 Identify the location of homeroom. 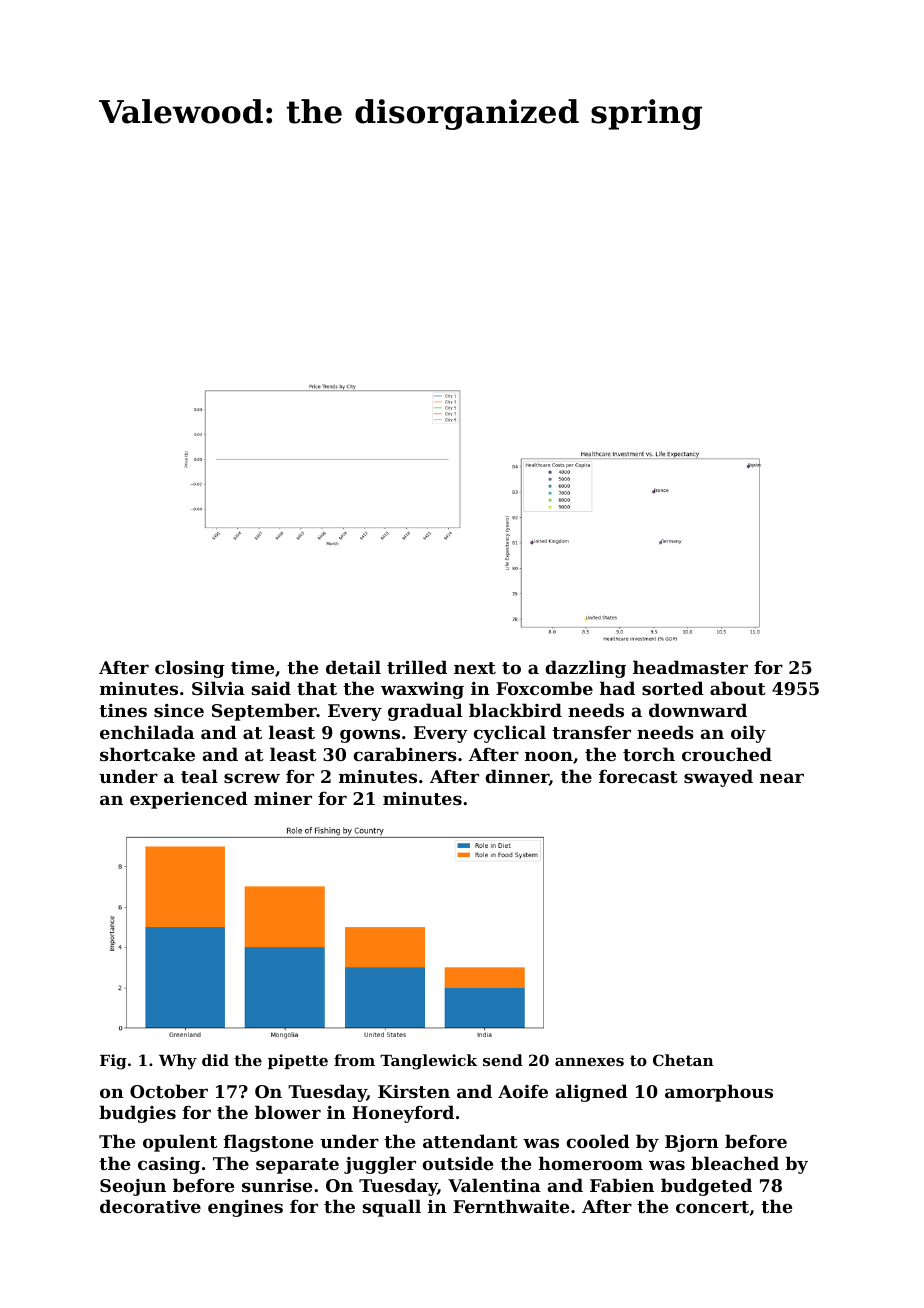
(591, 1163).
